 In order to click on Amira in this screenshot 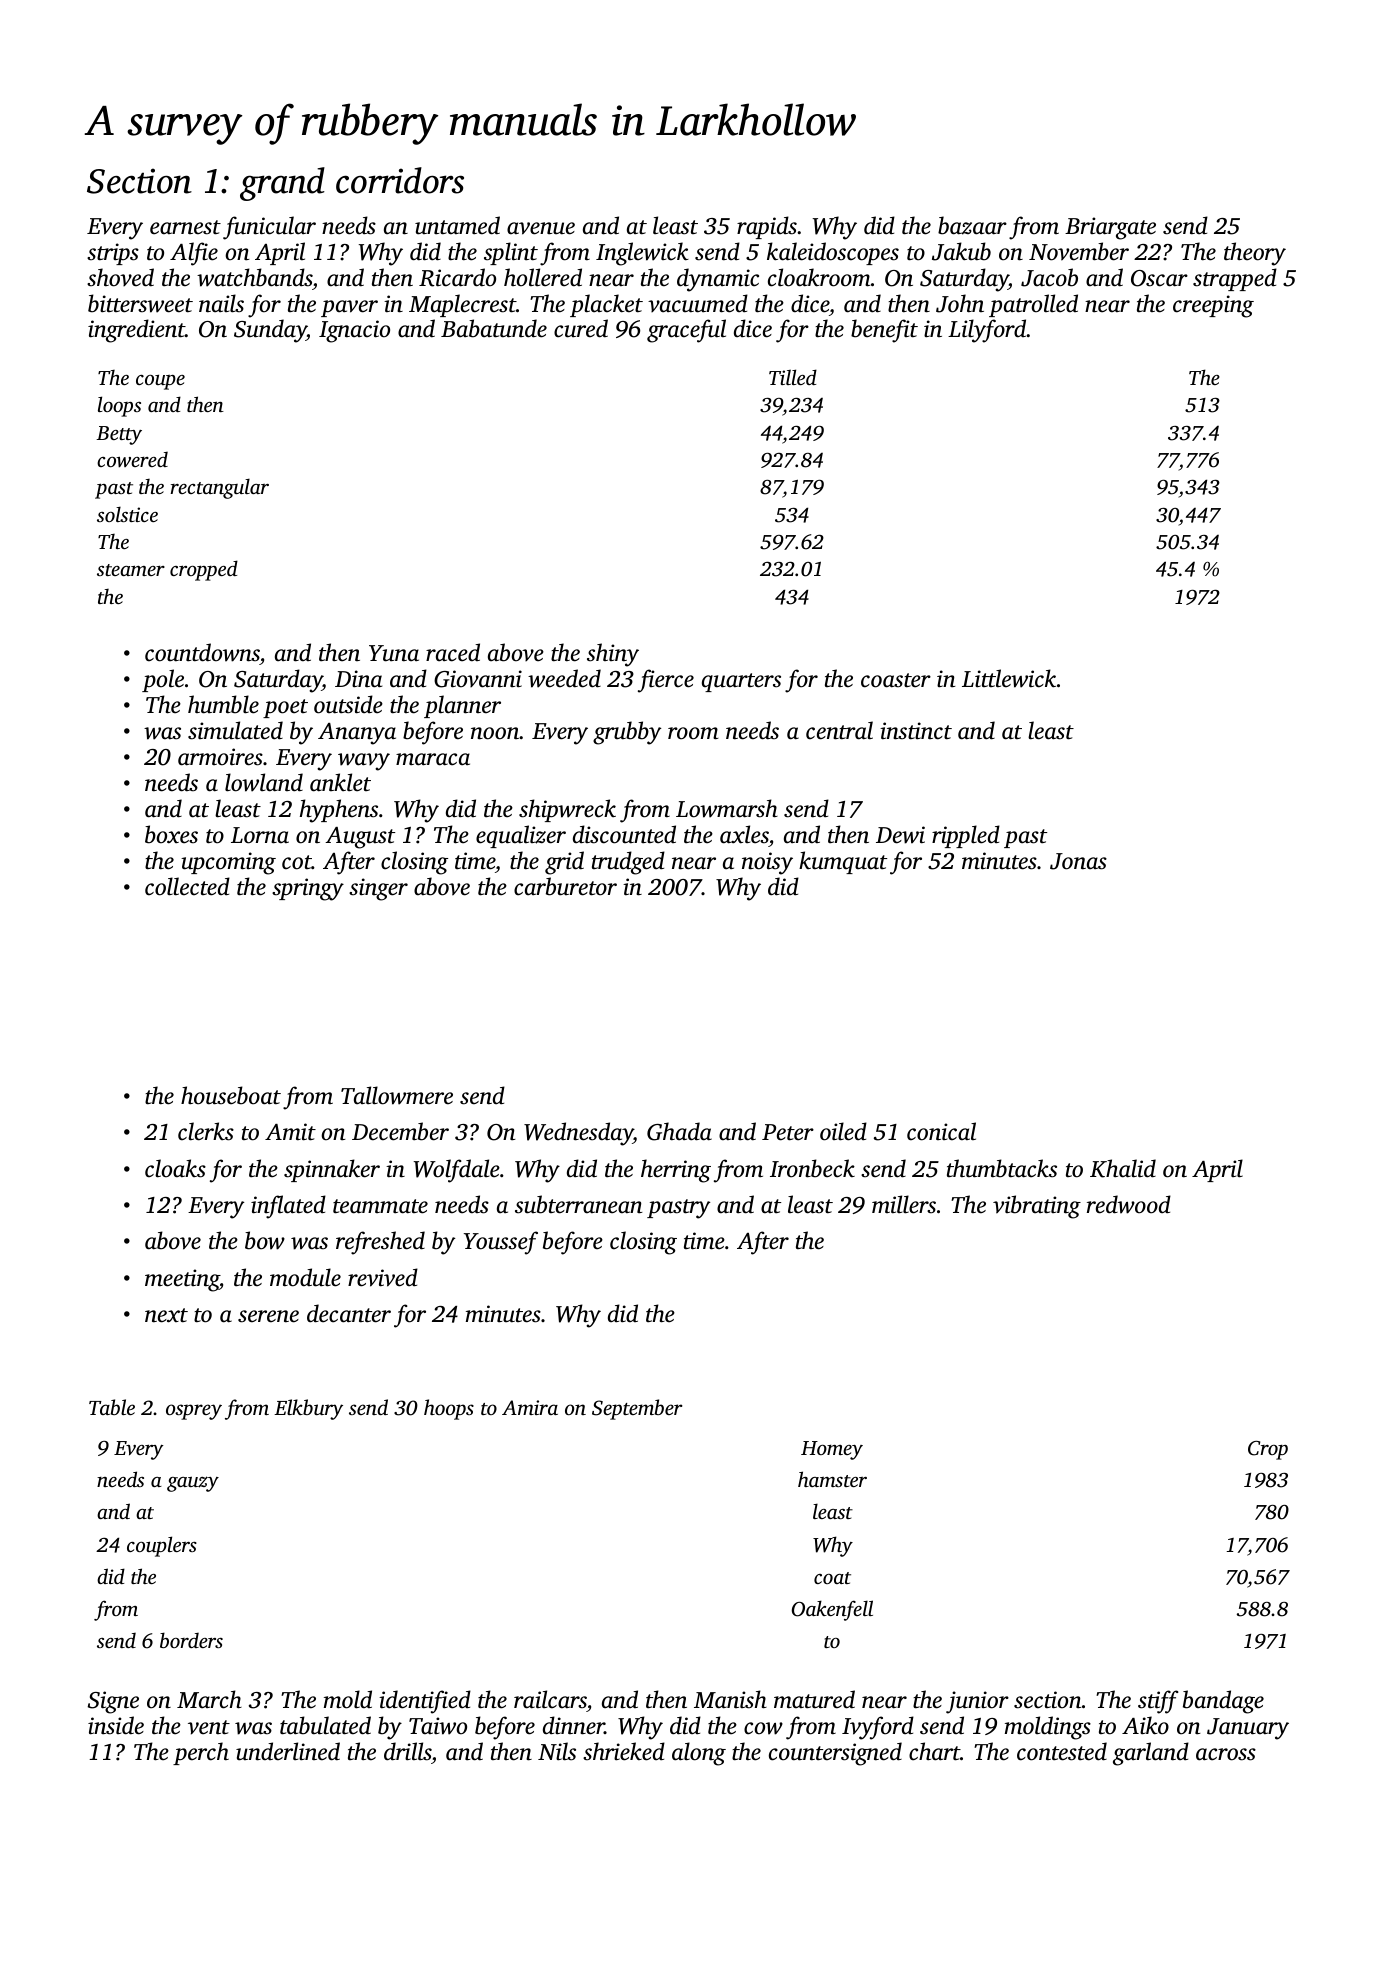, I will do `click(530, 1407)`.
